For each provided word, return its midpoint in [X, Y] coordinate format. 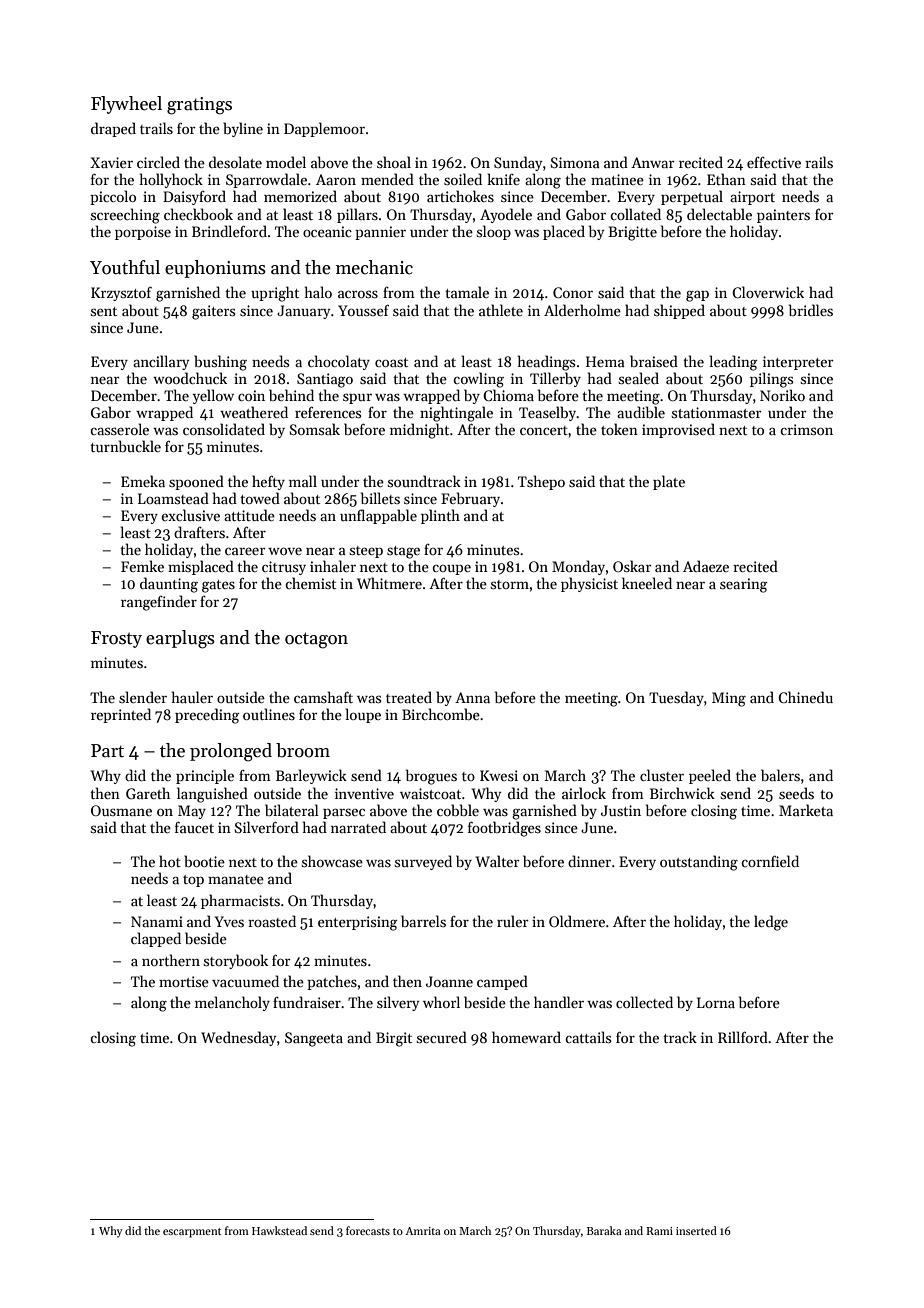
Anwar [652, 162]
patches [332, 982]
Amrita [423, 1231]
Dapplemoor [324, 129]
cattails [588, 1037]
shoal [394, 162]
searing [743, 585]
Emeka [143, 481]
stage [403, 552]
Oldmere [577, 921]
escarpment [192, 1233]
